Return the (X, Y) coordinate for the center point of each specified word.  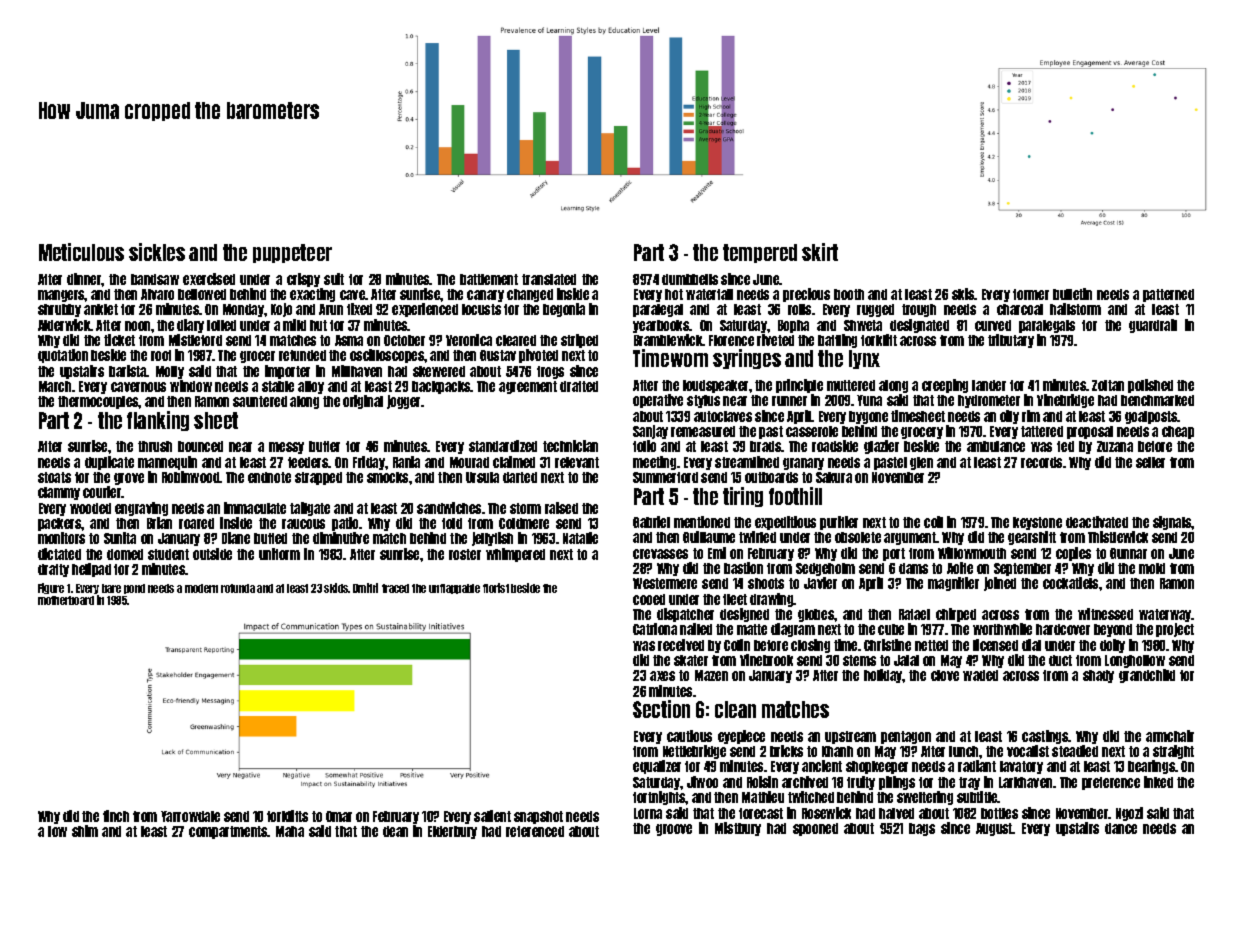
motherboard (66, 600)
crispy (303, 280)
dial (1031, 645)
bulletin (1072, 294)
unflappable (454, 589)
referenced (535, 831)
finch (116, 816)
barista (128, 371)
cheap (1178, 432)
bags (922, 829)
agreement (528, 387)
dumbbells (690, 279)
